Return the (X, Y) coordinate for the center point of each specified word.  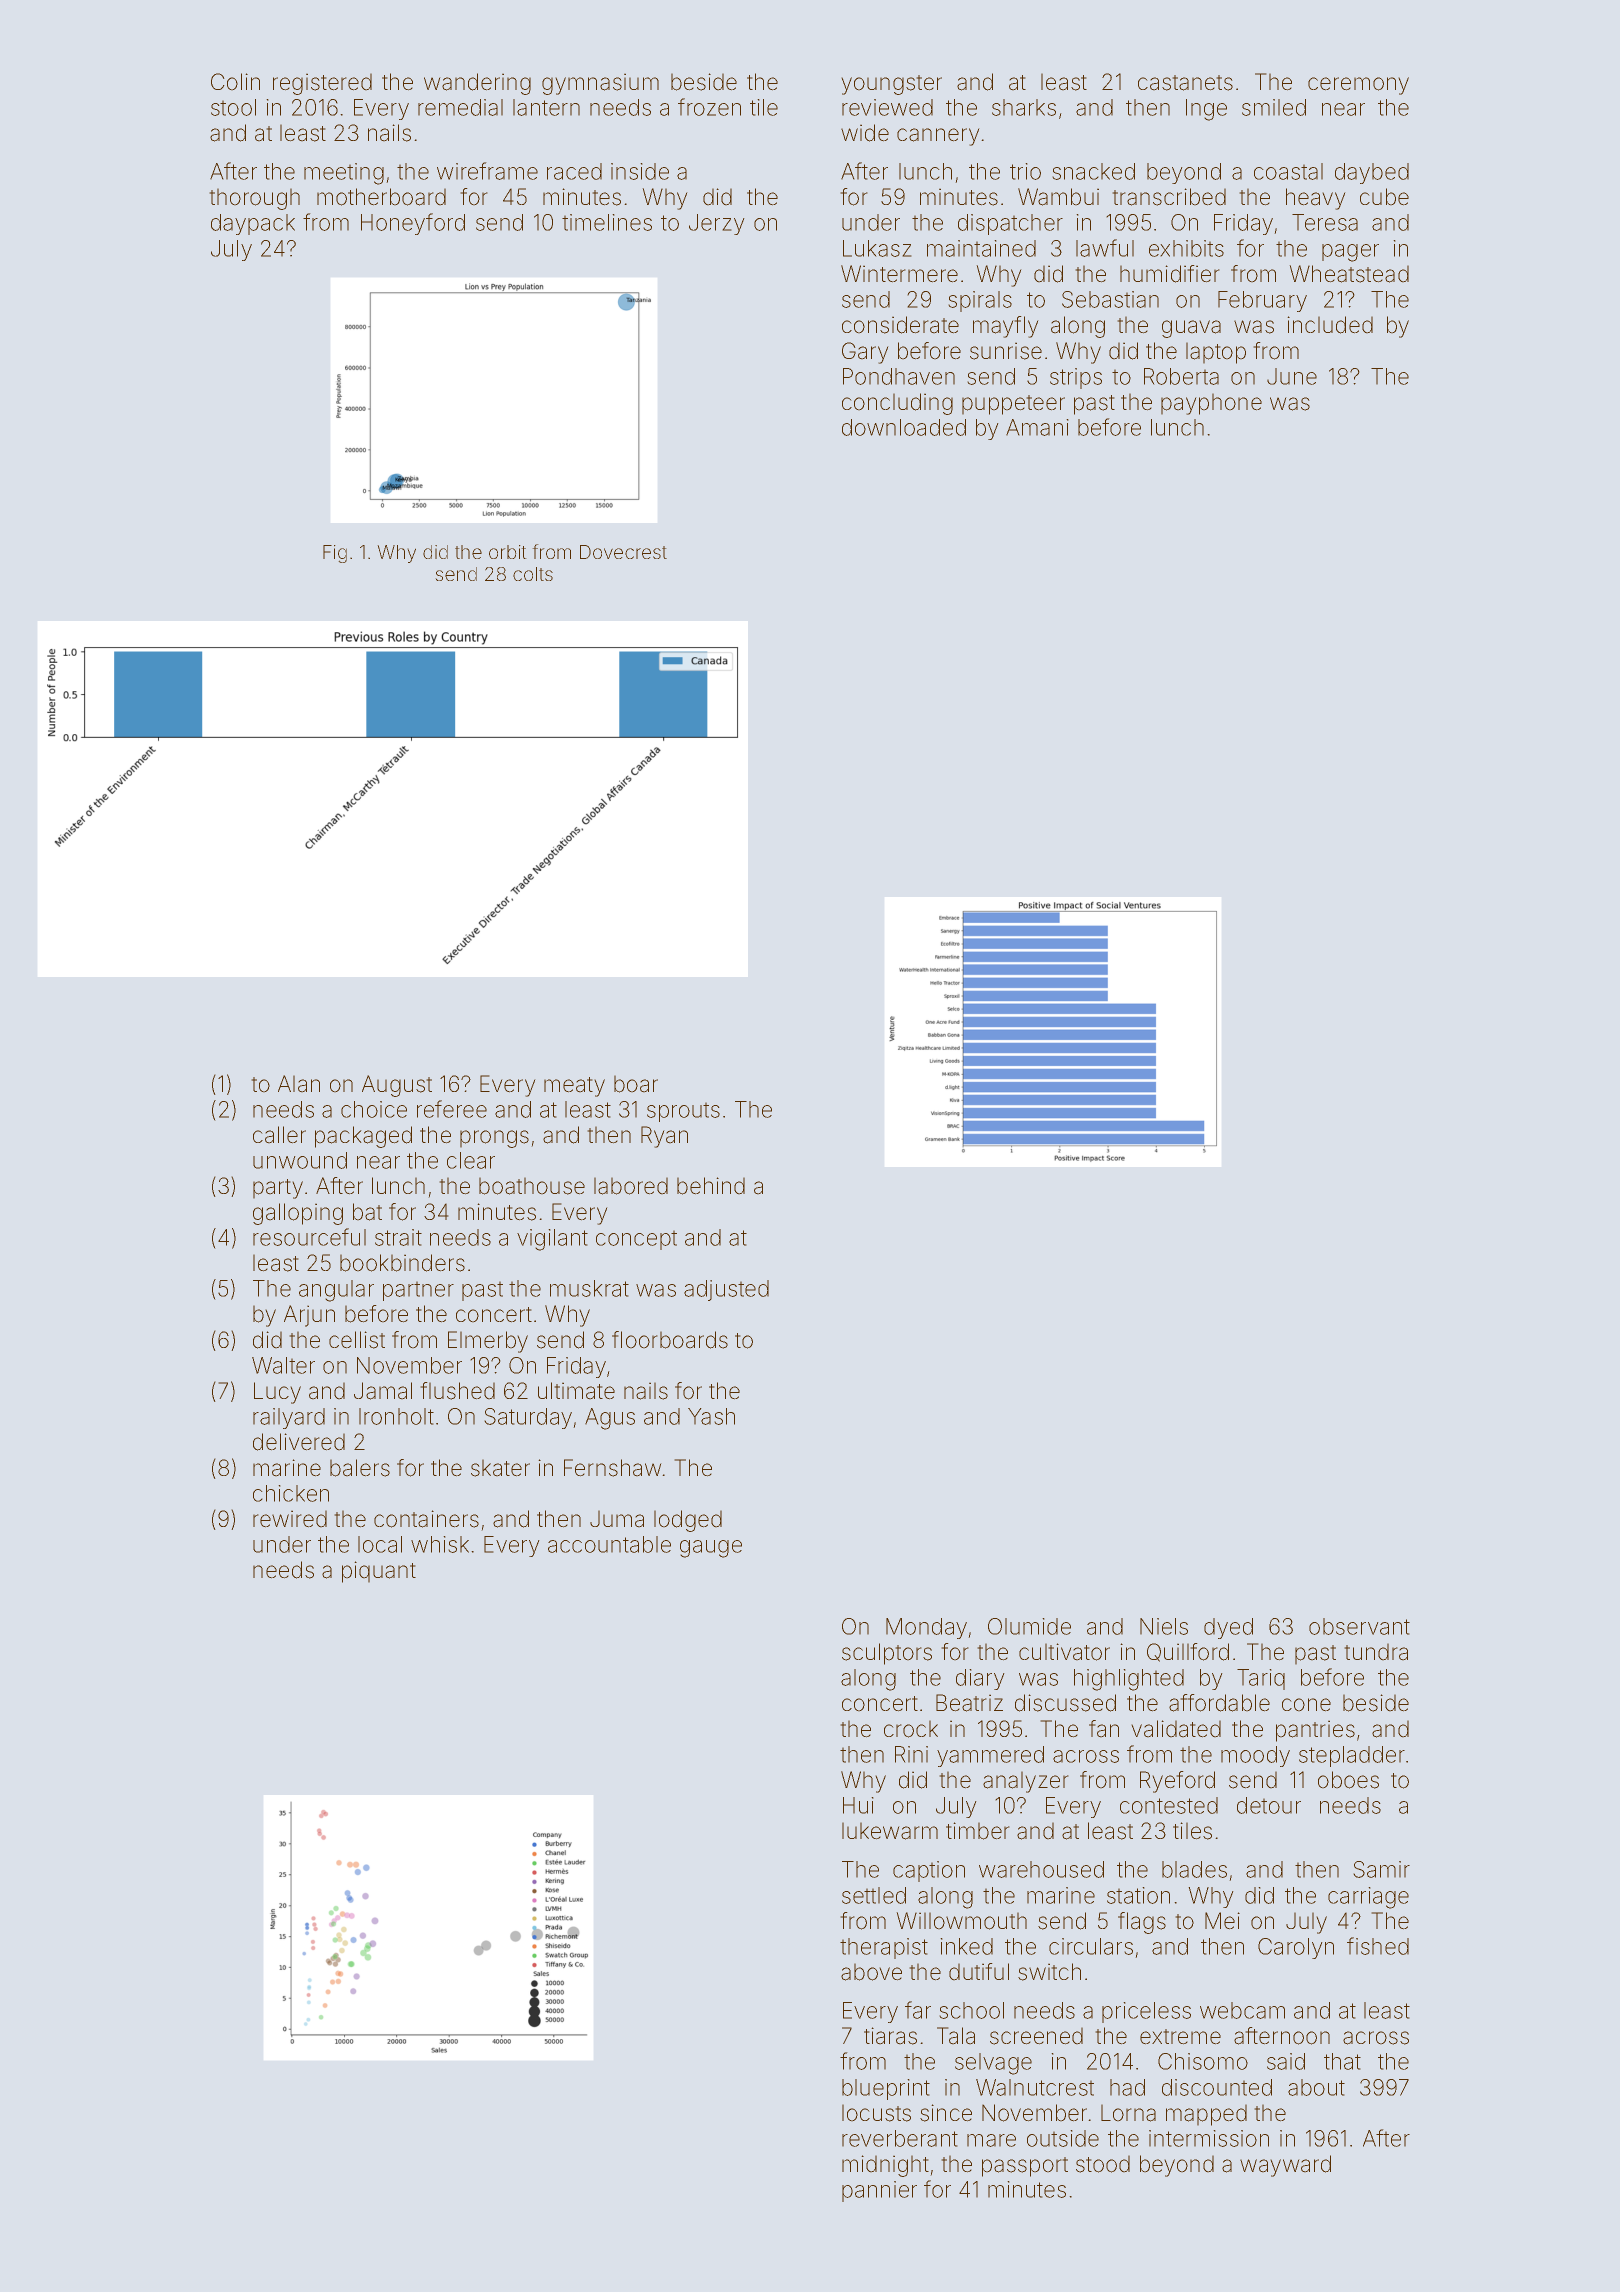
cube (1384, 197)
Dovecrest (623, 552)
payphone (1211, 404)
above (871, 1972)
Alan (299, 1084)
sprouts (683, 1112)
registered (322, 84)
